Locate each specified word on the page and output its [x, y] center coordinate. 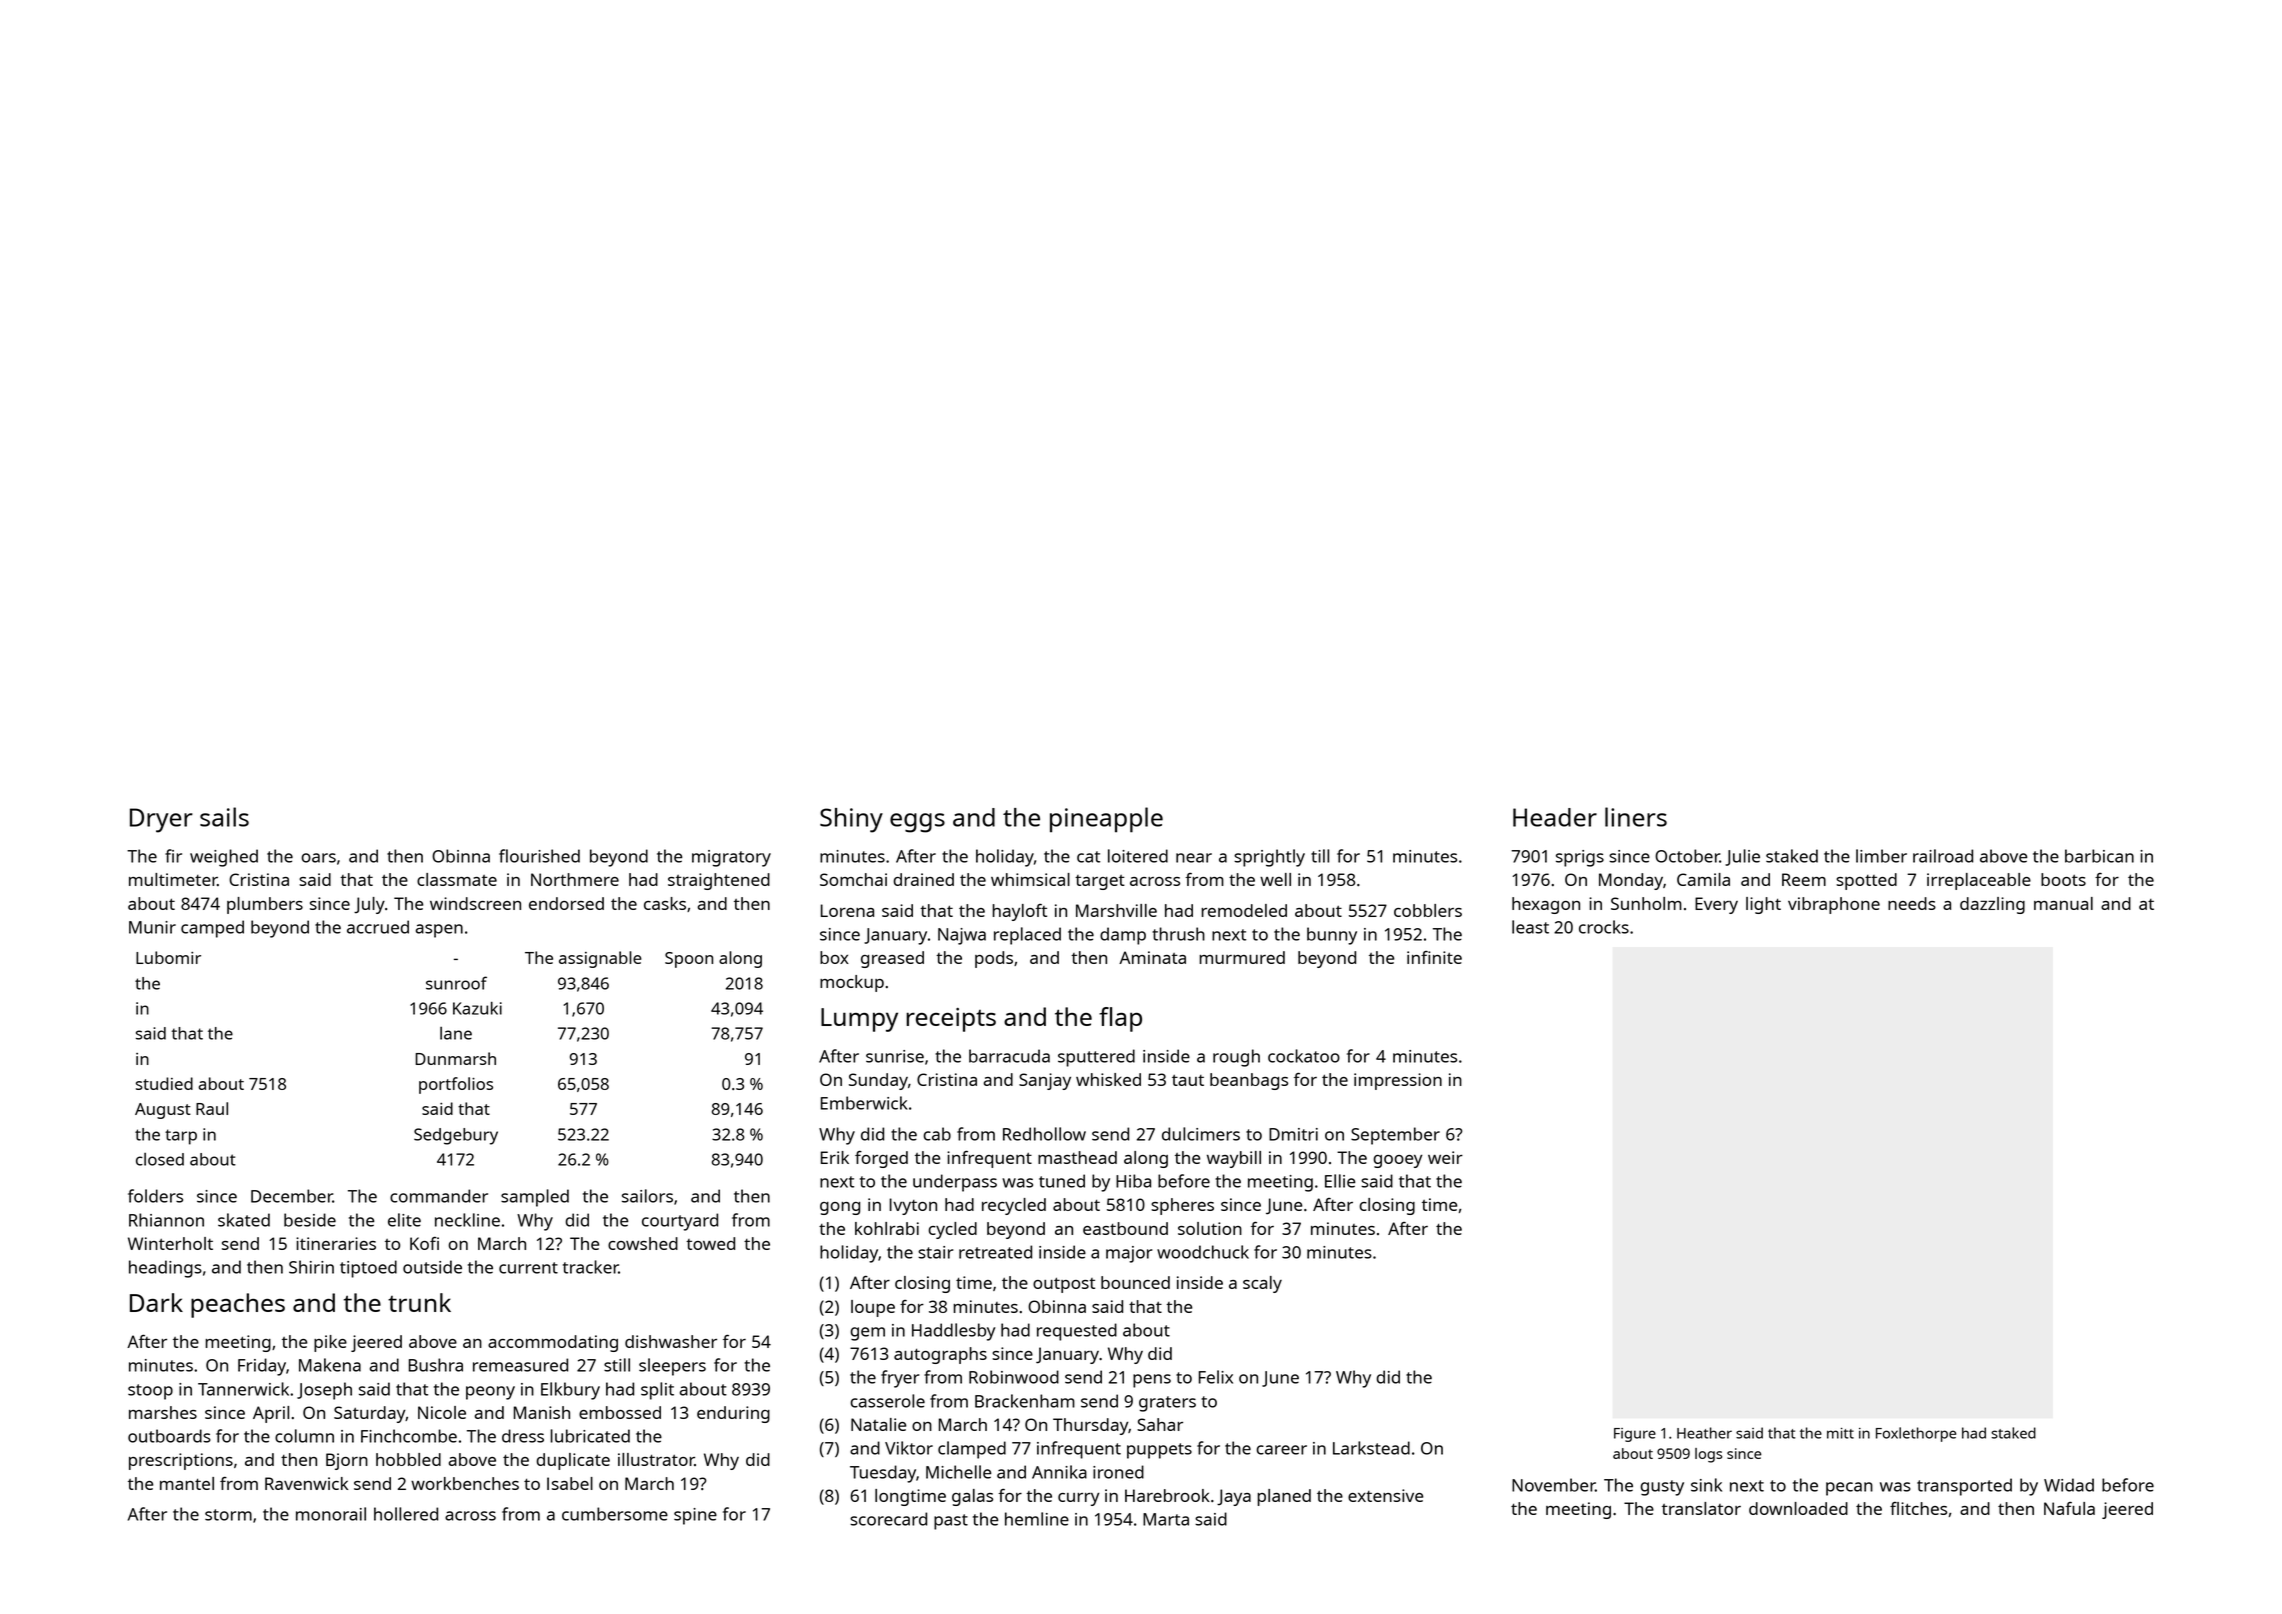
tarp [181, 1137]
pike [330, 1343]
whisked [1108, 1079]
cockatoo [1304, 1056]
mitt [1840, 1433]
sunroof [456, 983]
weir [1445, 1157]
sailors [647, 1196]
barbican [2099, 856]
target [1100, 882]
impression [1398, 1081]
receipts [951, 1020]
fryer [900, 1379]
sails [224, 817]
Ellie [1340, 1181]
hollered [406, 1514]
